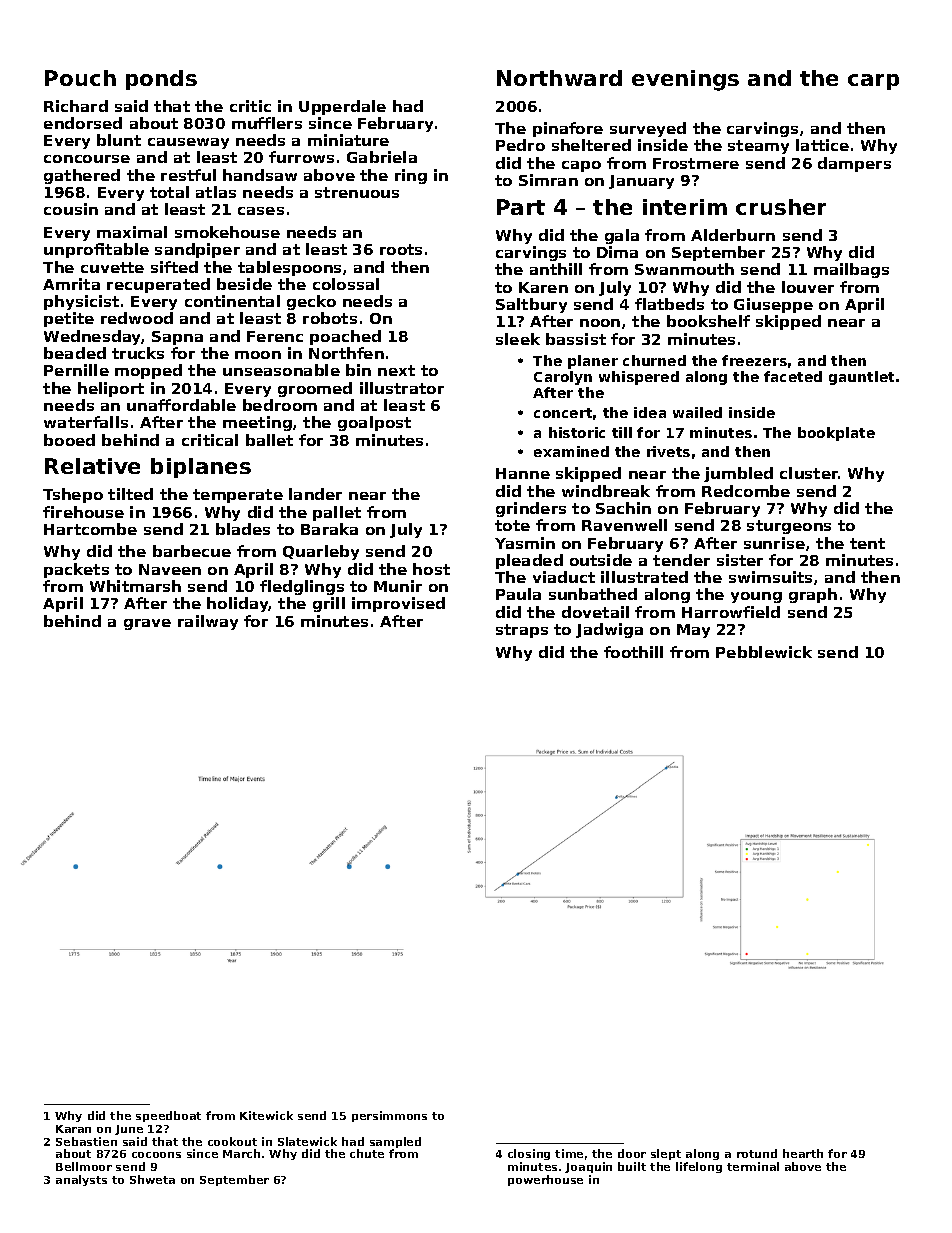 This page has width=952, height=1233. What do you see at coordinates (374, 423) in the page?
I see `goalpost` at bounding box center [374, 423].
